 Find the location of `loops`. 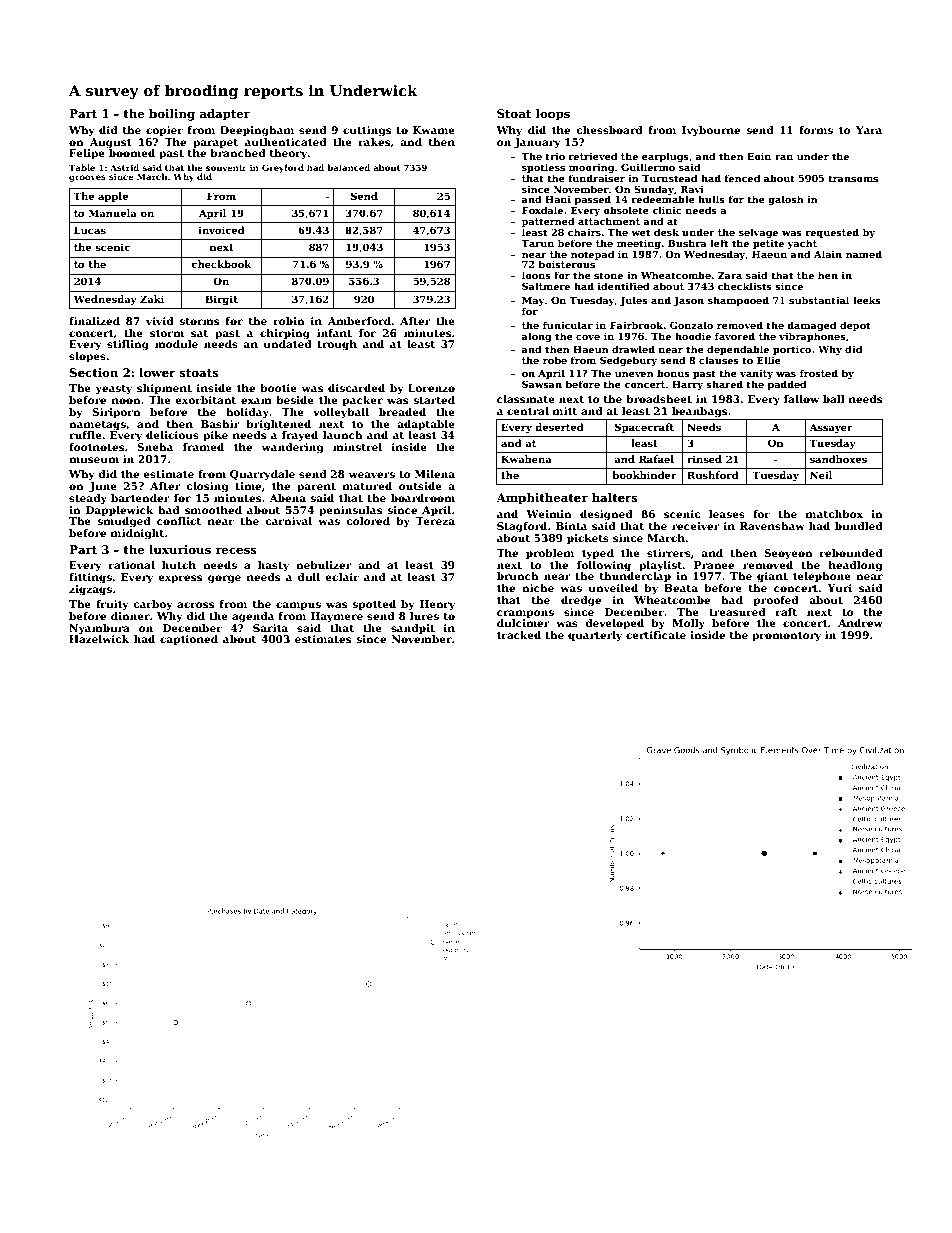

loops is located at coordinates (553, 115).
